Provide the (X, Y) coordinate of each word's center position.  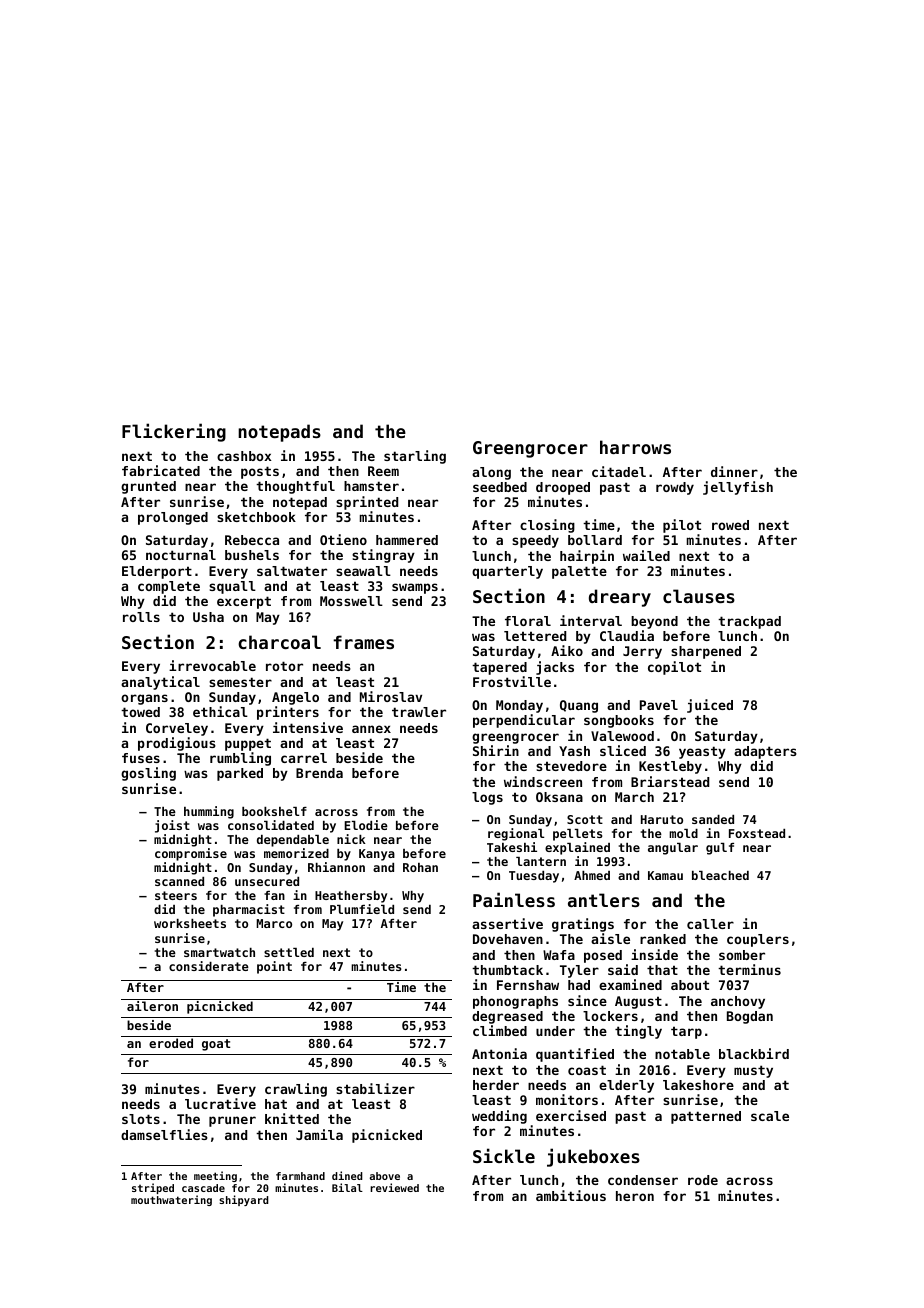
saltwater (292, 571)
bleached (720, 875)
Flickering (174, 432)
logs (487, 798)
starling (415, 457)
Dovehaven (508, 939)
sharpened (706, 652)
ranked (663, 939)
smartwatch (219, 952)
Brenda (319, 773)
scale (770, 1116)
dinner (734, 471)
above (385, 1176)
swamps (415, 588)
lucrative (220, 1103)
